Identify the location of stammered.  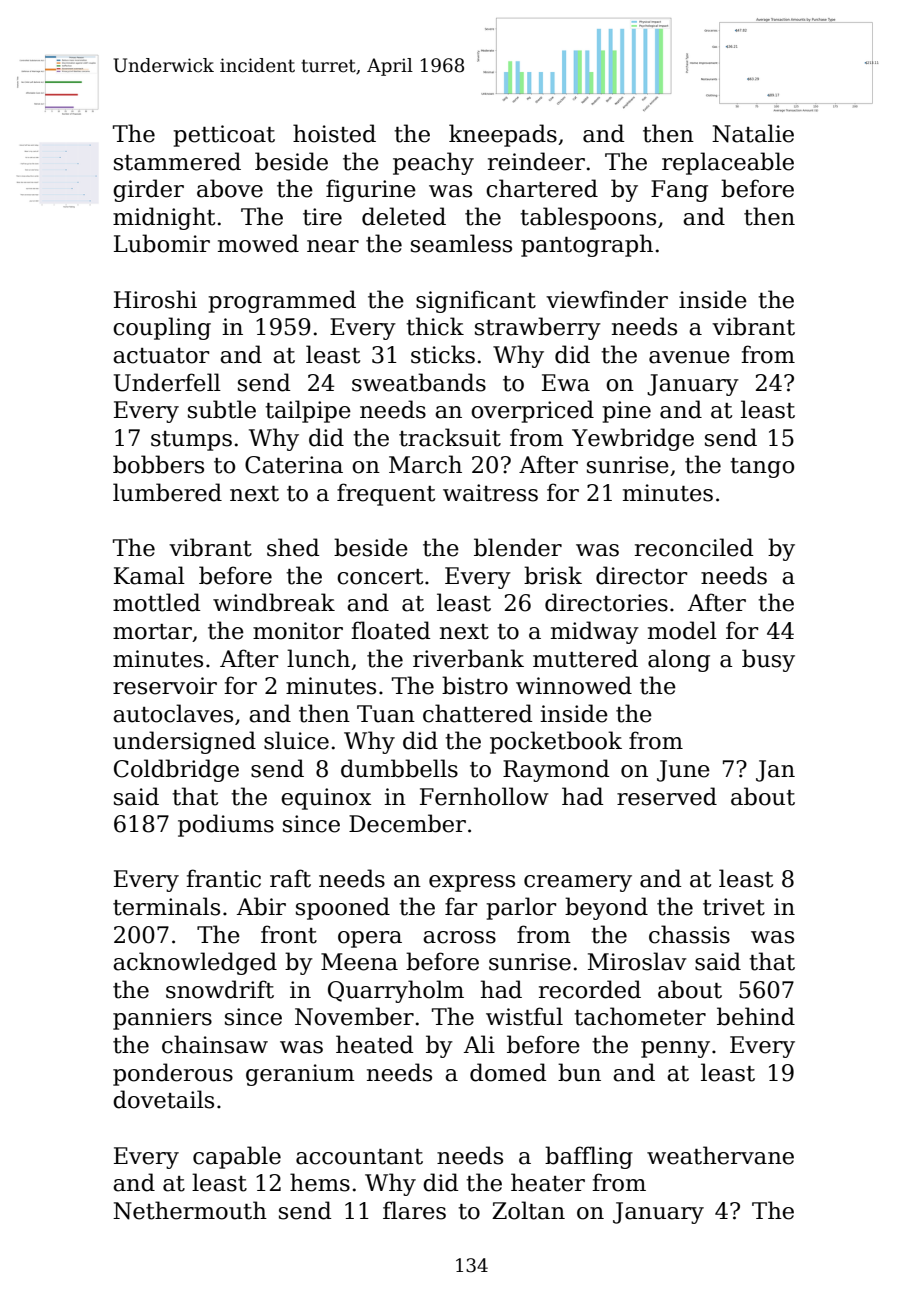
(177, 161).
